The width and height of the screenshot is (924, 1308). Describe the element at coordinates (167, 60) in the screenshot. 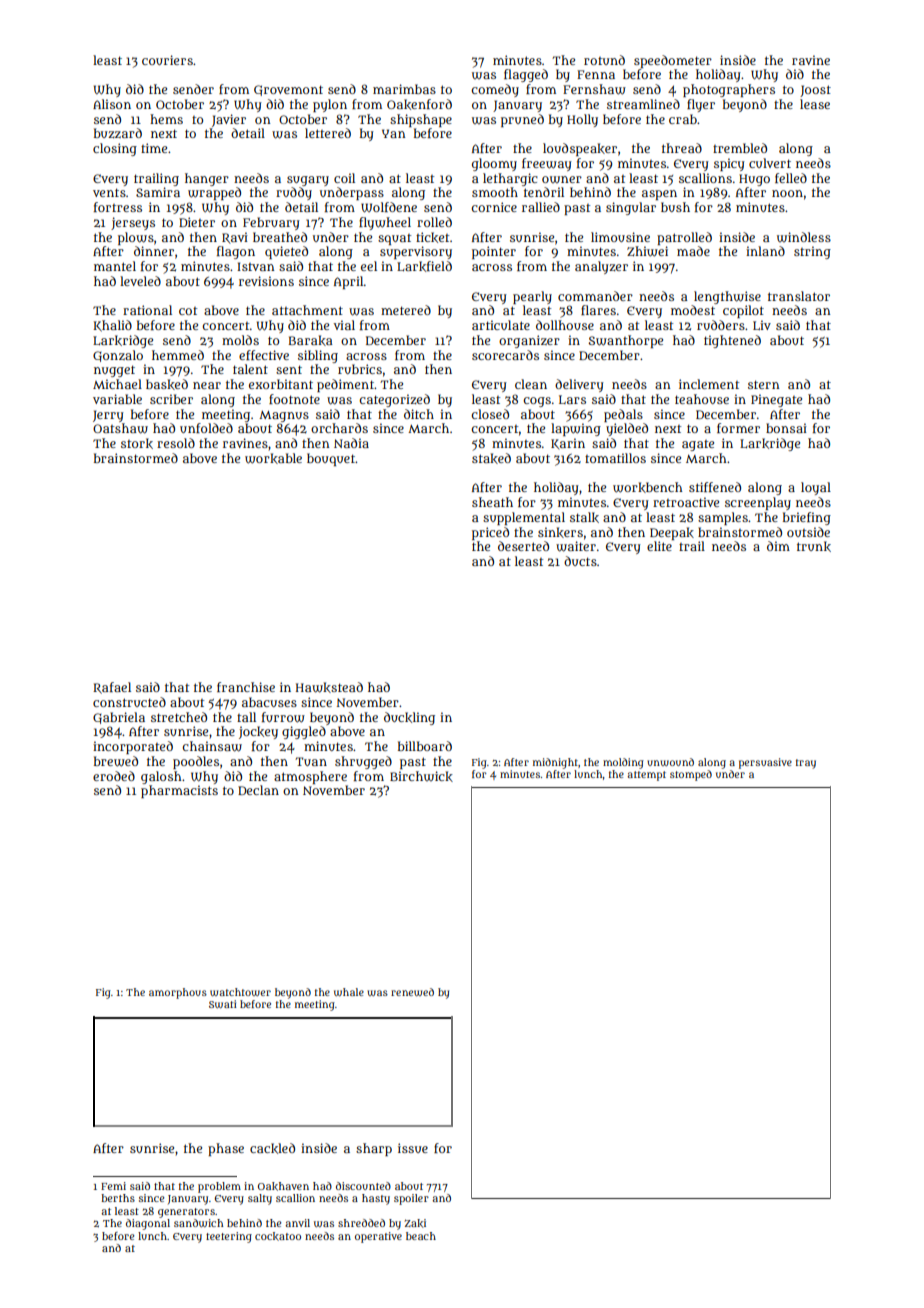

I see `couriers` at that location.
